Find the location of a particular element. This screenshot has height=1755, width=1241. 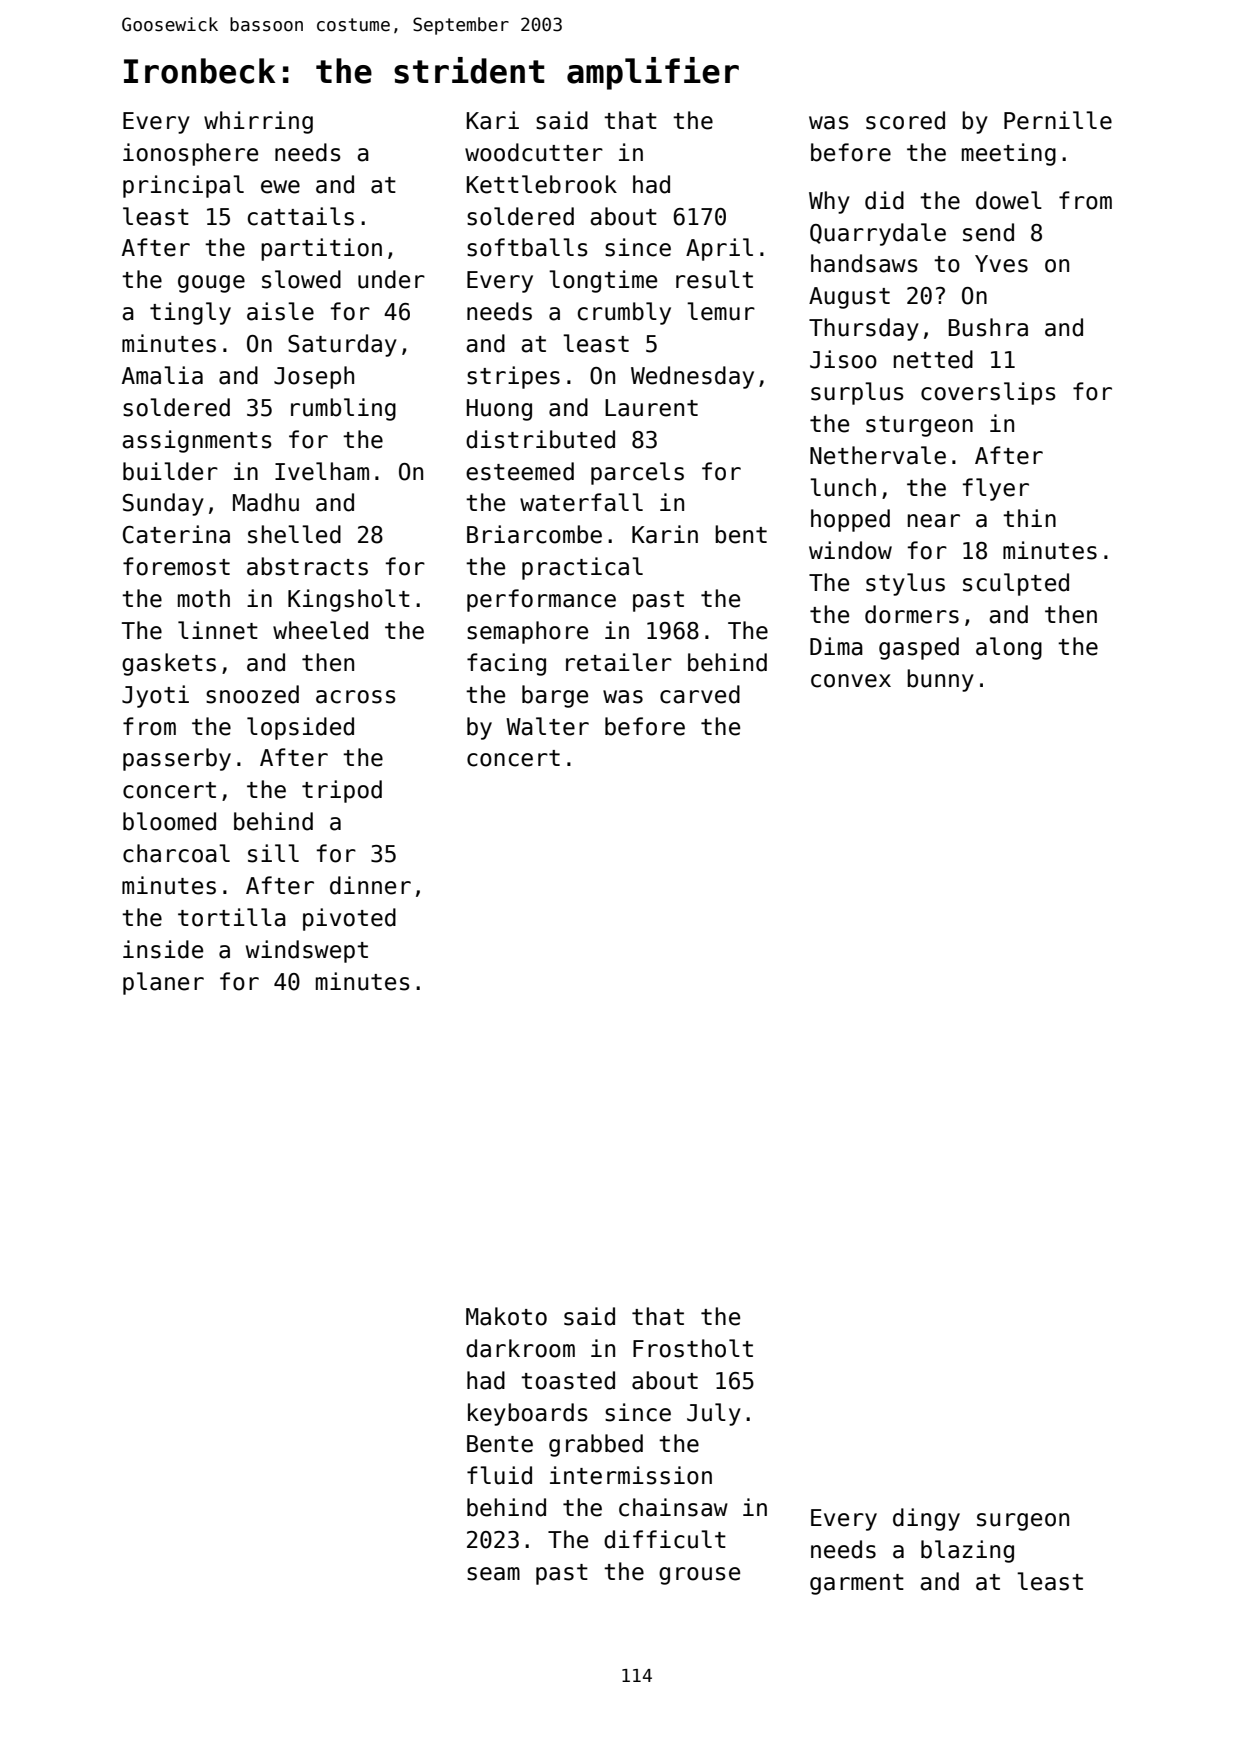

sculpted is located at coordinates (1016, 584).
